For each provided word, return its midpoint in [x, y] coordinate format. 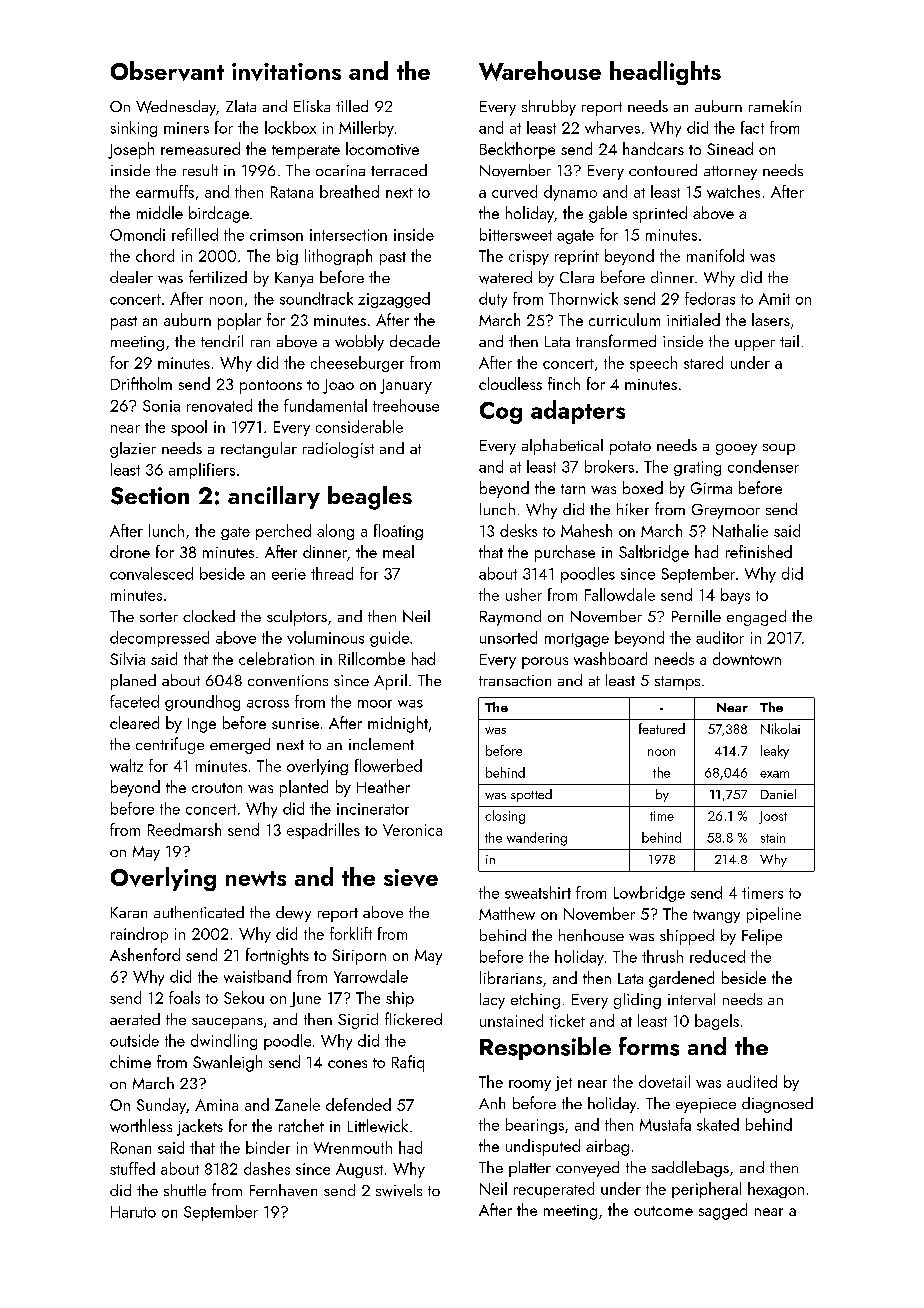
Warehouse [540, 71]
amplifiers [202, 471]
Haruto [133, 1212]
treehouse [406, 405]
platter [530, 1169]
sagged [723, 1211]
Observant [167, 71]
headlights [665, 73]
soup [779, 449]
